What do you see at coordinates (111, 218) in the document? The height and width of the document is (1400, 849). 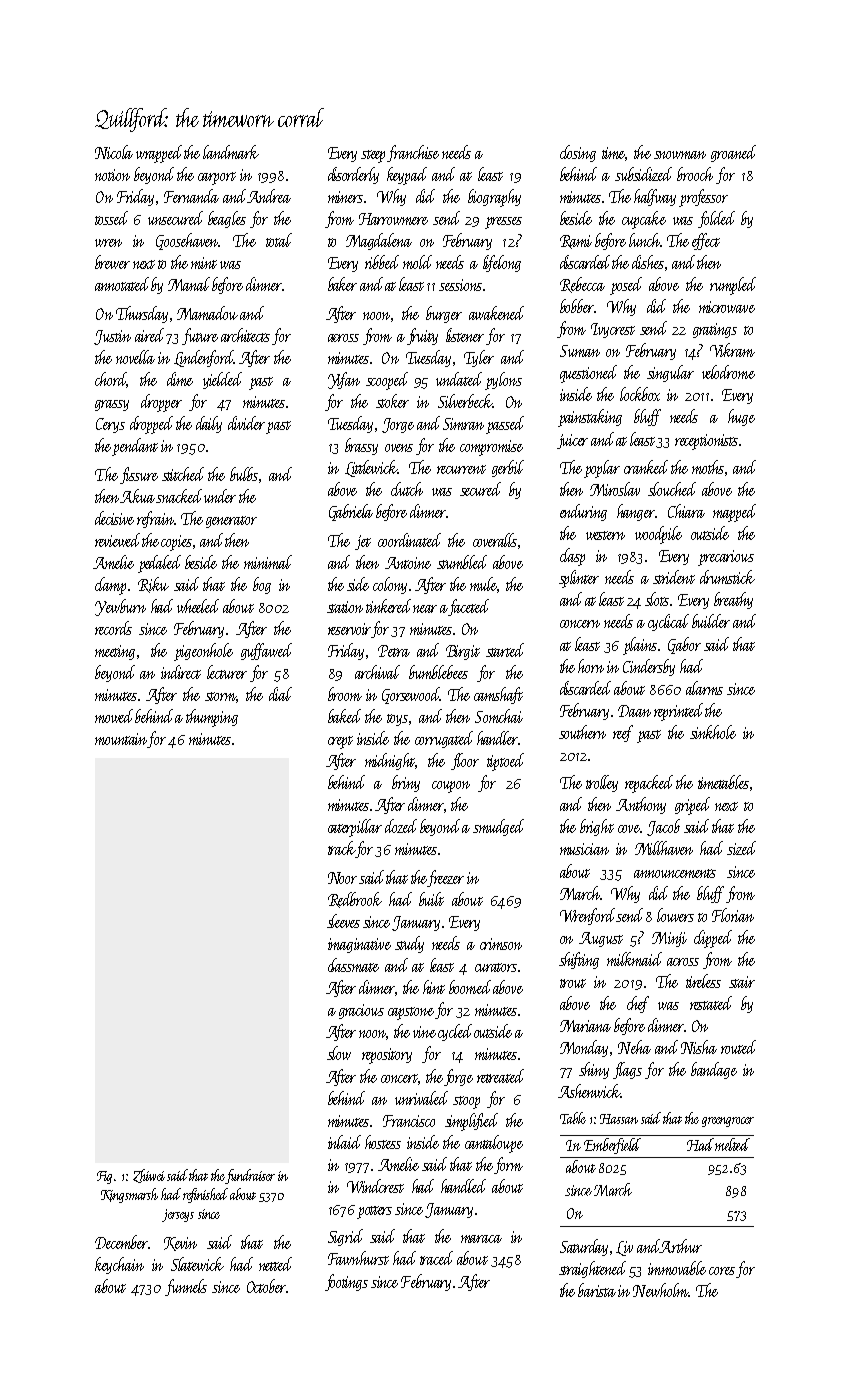 I see `tossed` at bounding box center [111, 218].
